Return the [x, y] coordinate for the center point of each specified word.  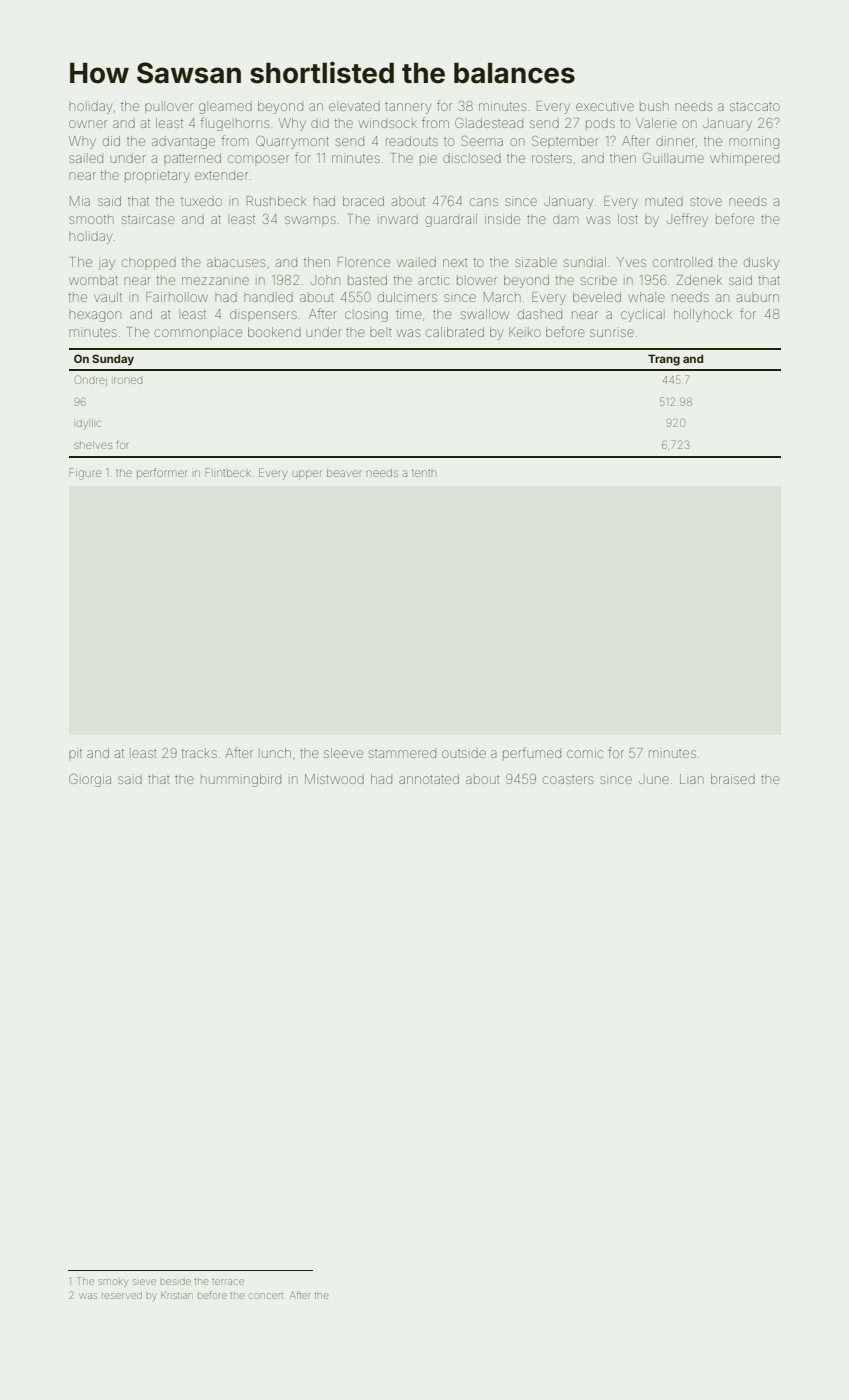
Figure [85, 474]
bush [654, 107]
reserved [122, 1296]
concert [266, 1296]
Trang [664, 360]
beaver [344, 473]
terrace [228, 1282]
